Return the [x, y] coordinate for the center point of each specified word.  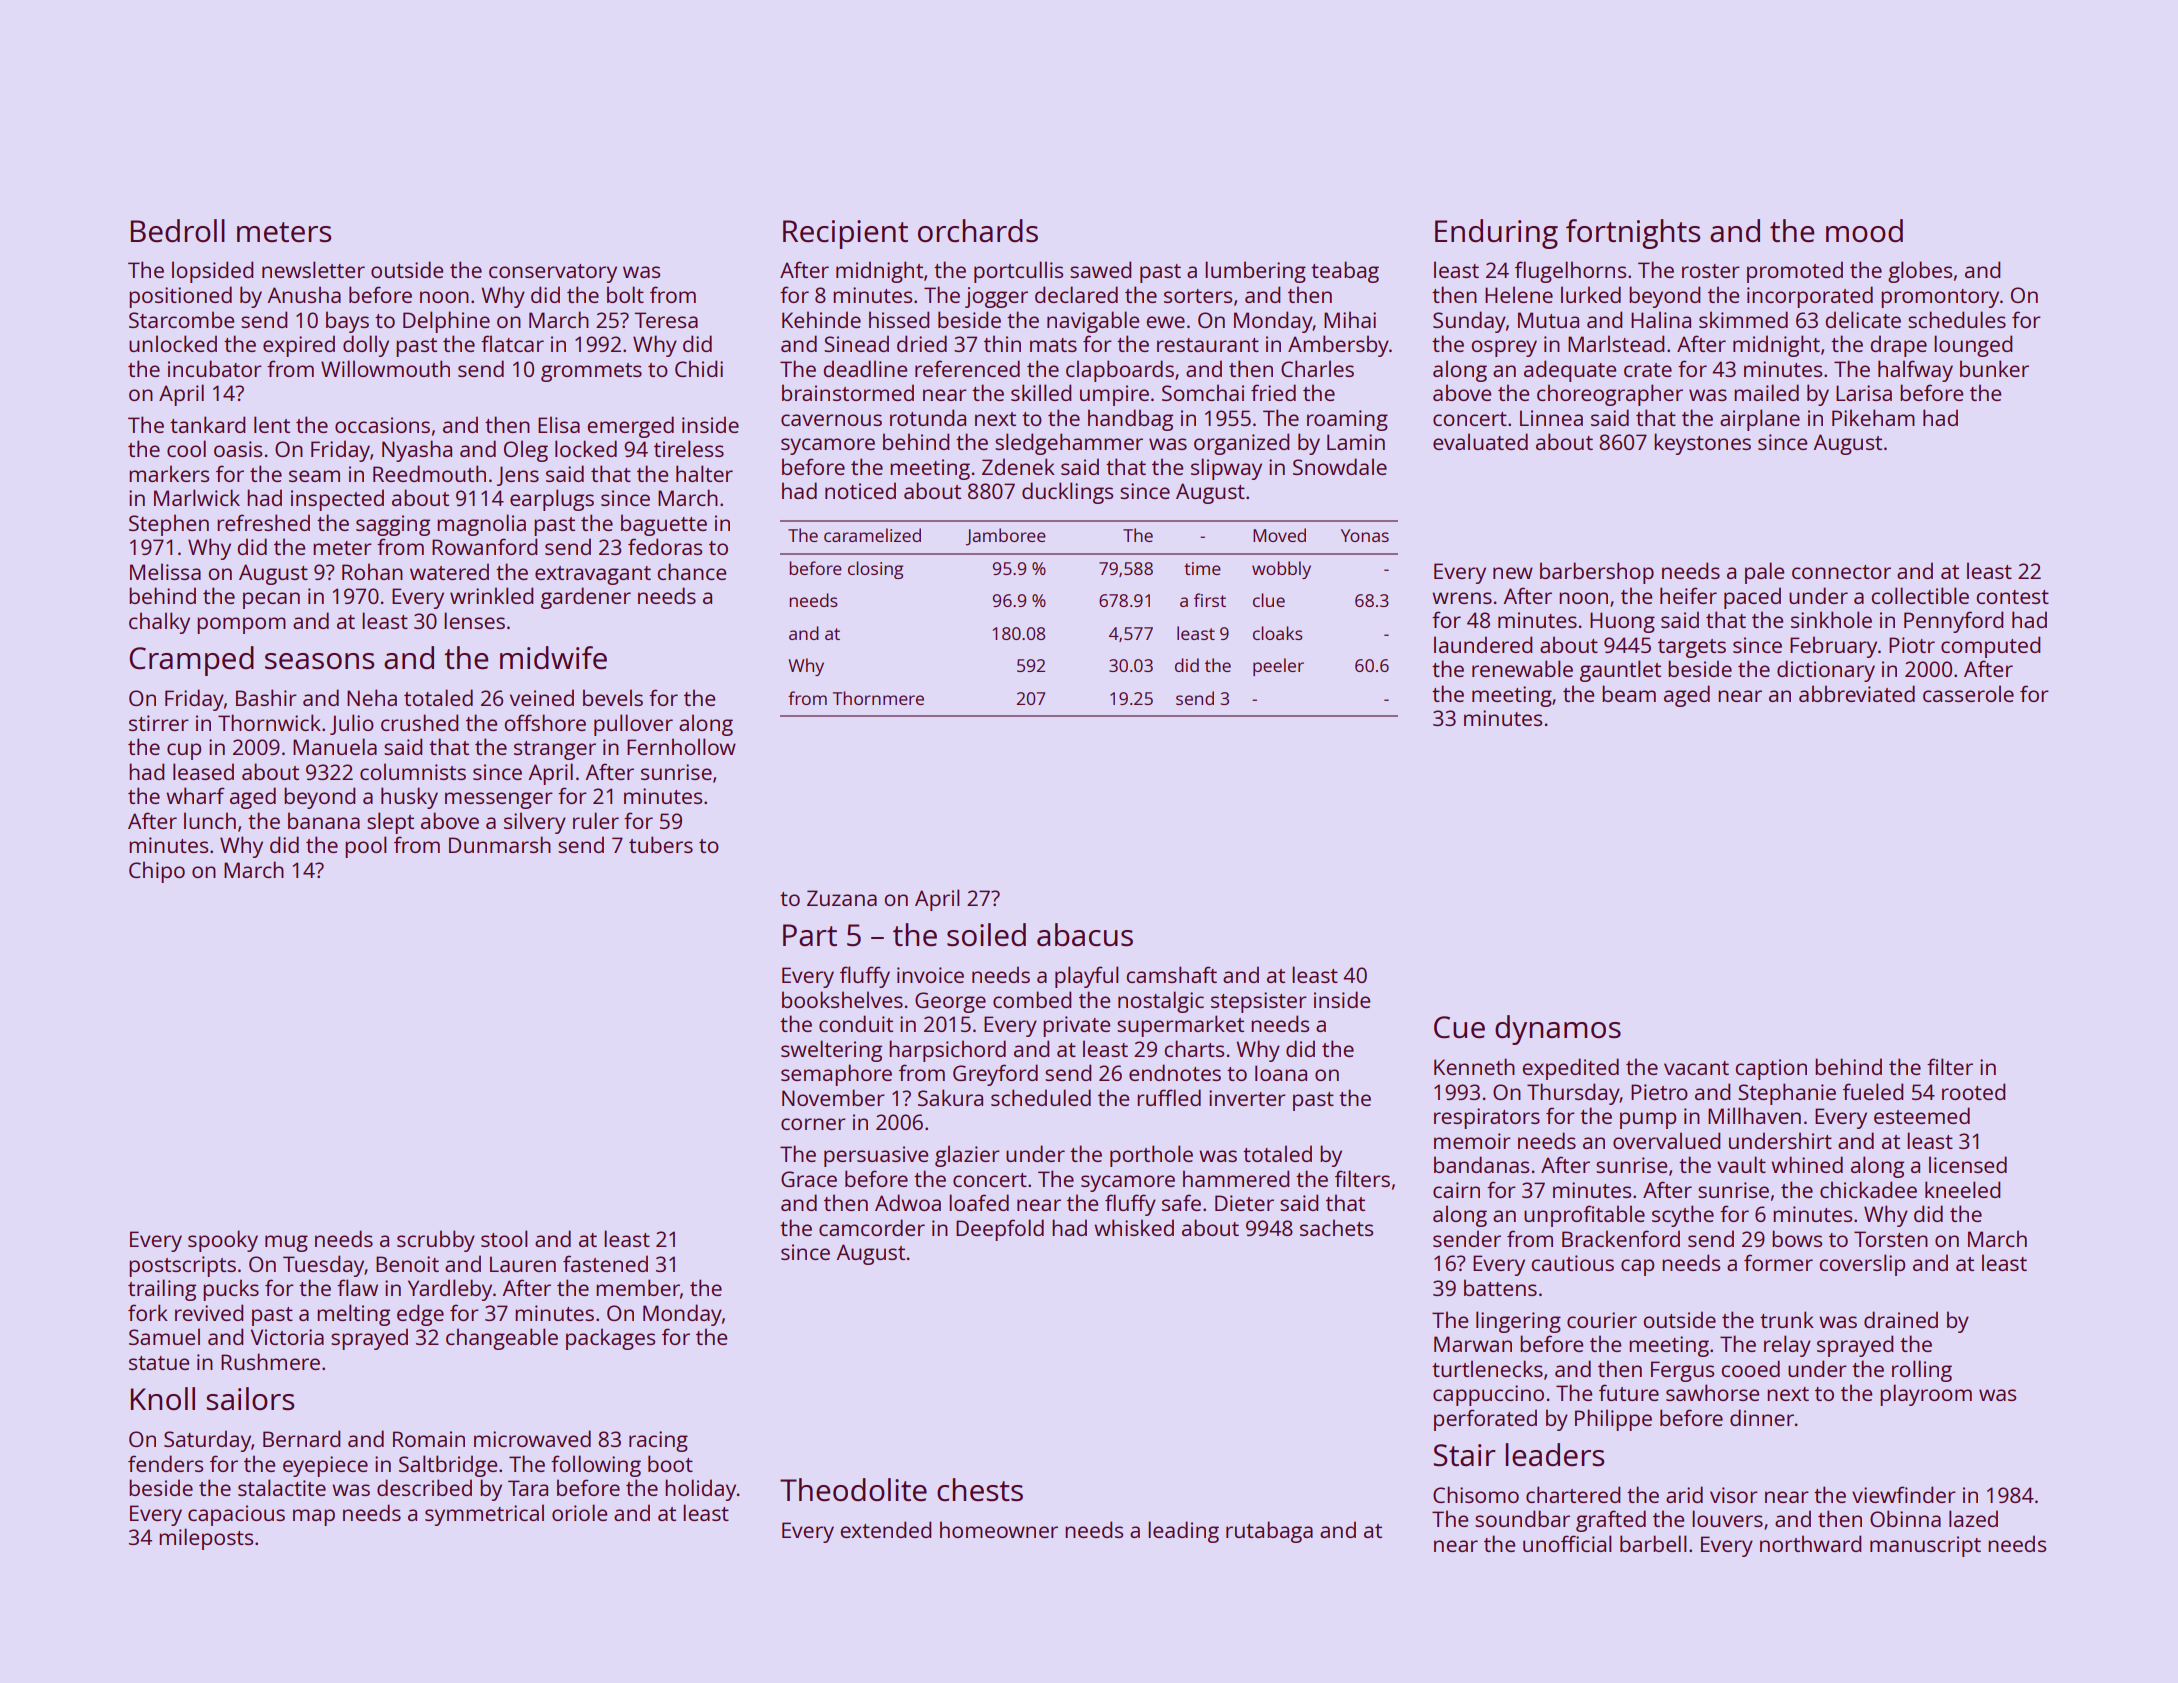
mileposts [206, 1539]
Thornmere [878, 698]
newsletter [313, 269]
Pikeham [1873, 417]
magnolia [481, 525]
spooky [223, 1241]
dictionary [1826, 671]
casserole [1968, 693]
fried [1273, 392]
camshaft [1171, 974]
